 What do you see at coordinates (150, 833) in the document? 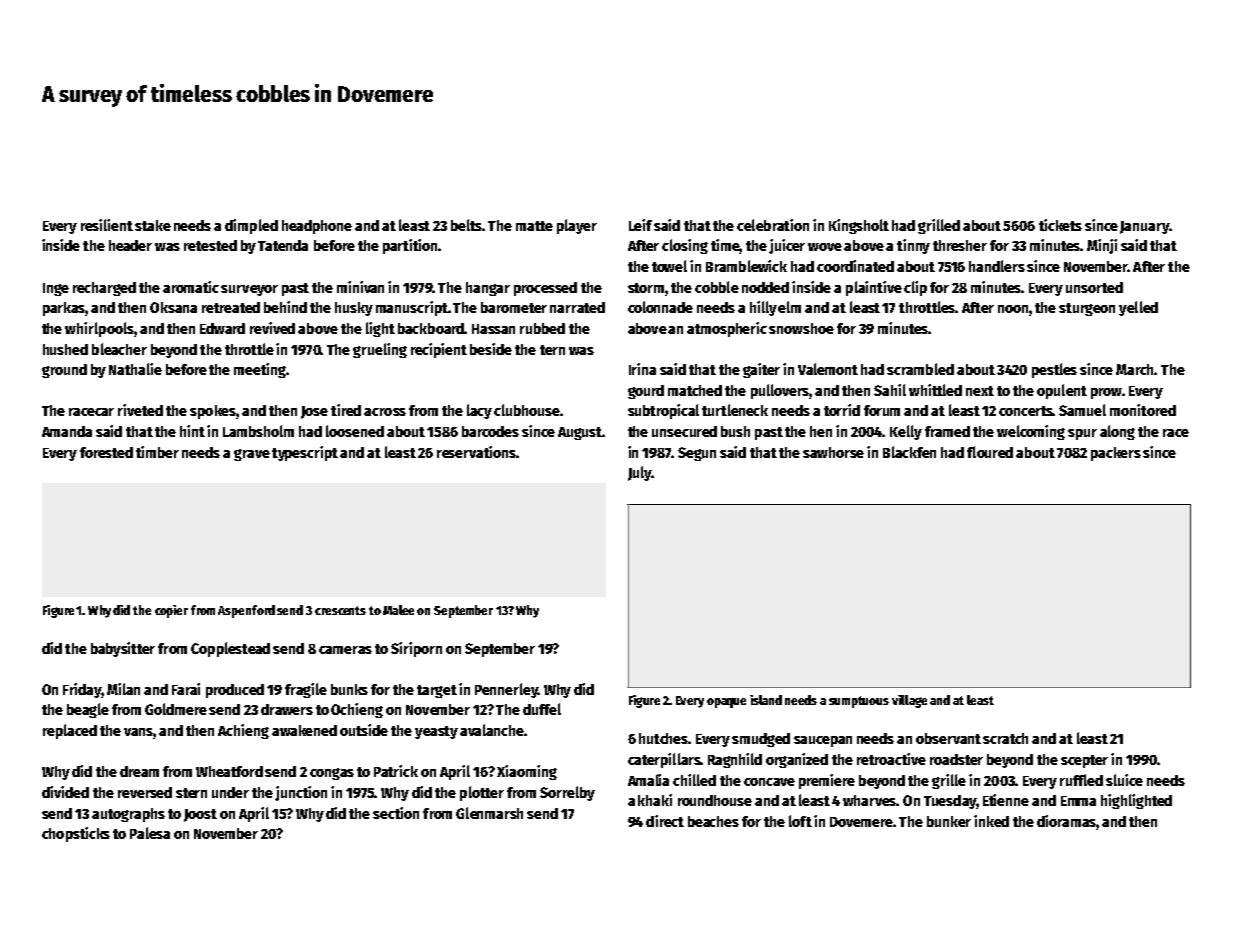
I see `Palesa` at bounding box center [150, 833].
